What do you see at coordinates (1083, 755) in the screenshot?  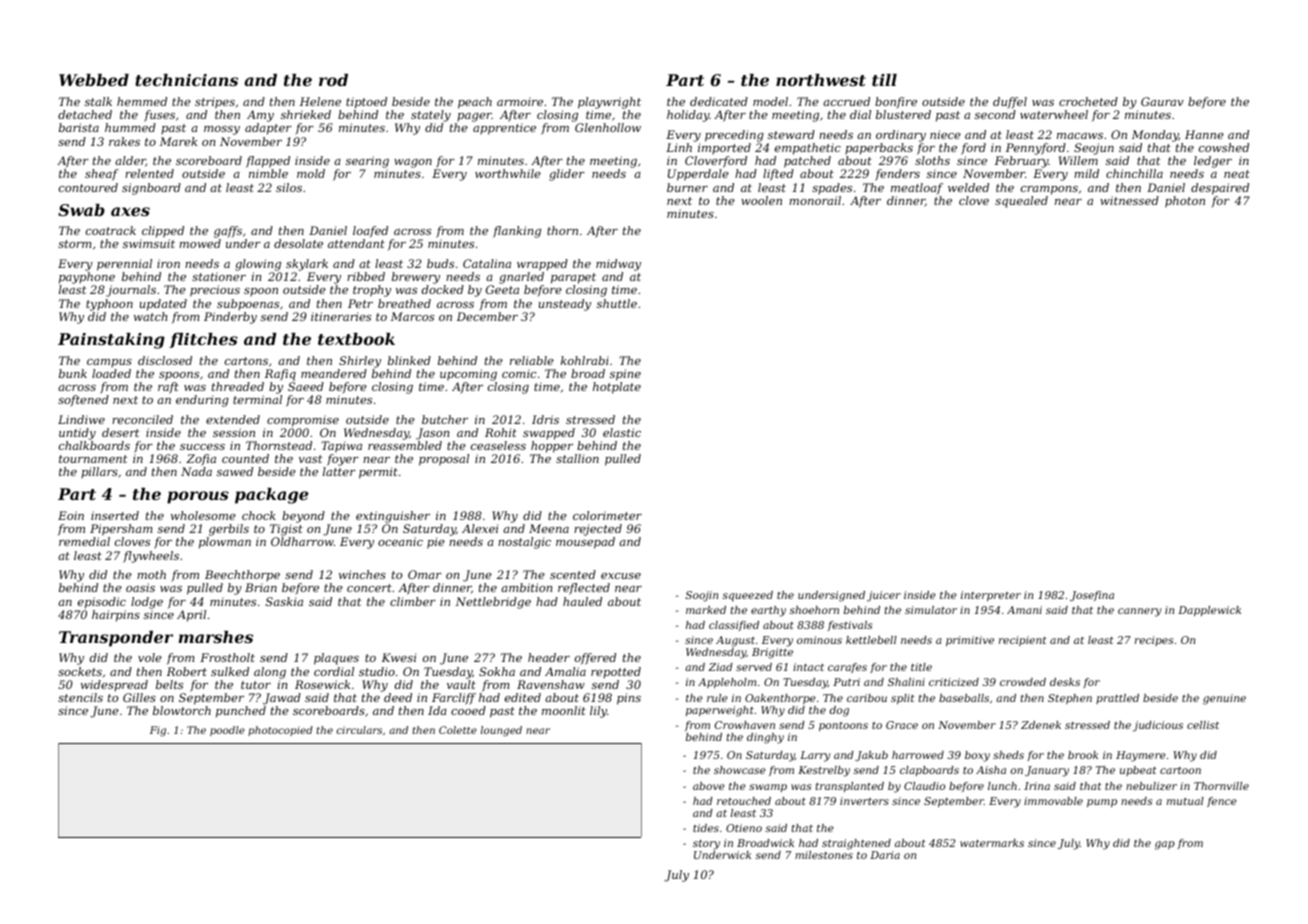 I see `brook` at bounding box center [1083, 755].
